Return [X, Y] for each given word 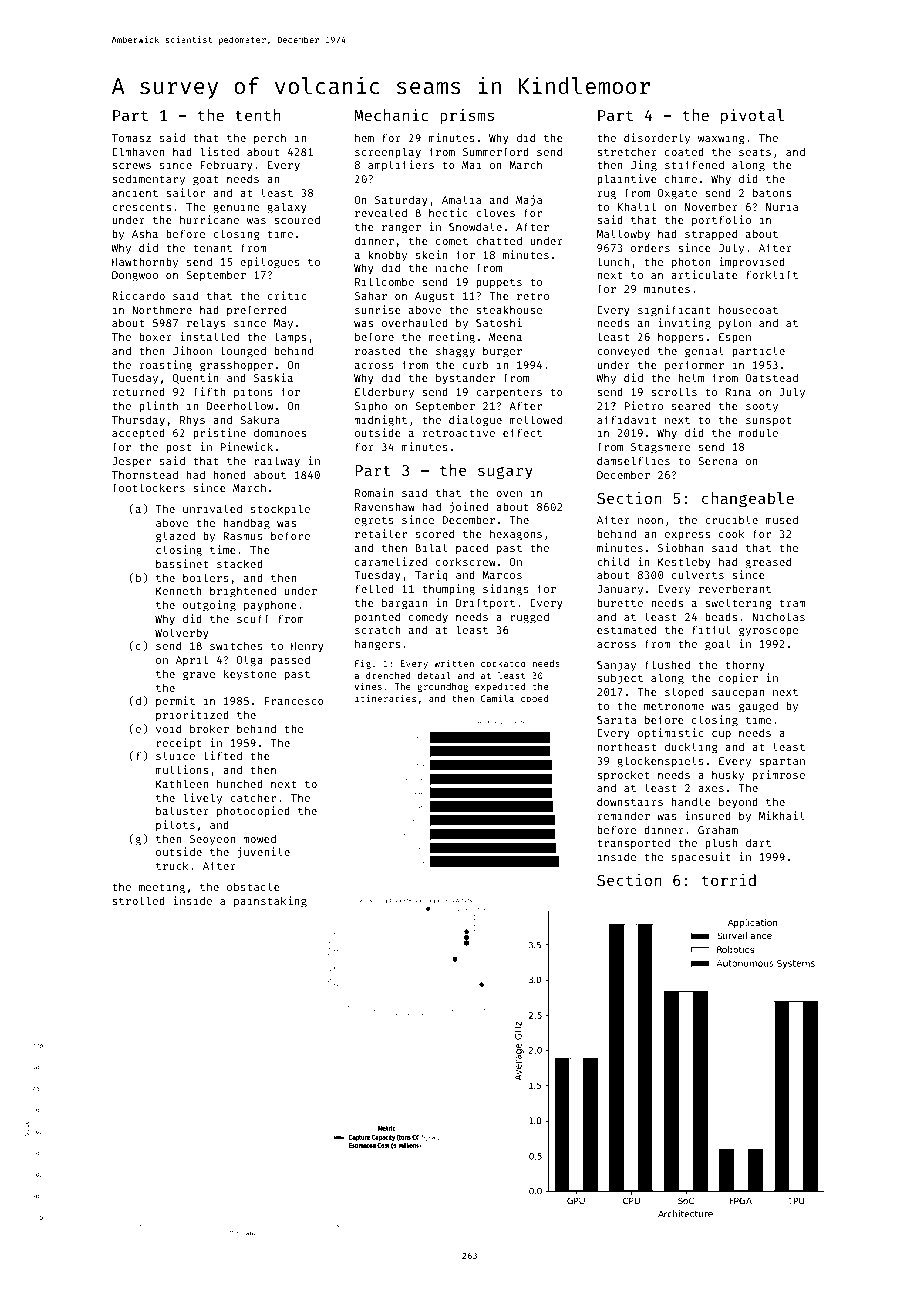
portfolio [721, 221]
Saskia [273, 377]
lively [202, 798]
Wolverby [182, 633]
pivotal [752, 117]
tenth [257, 115]
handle [691, 801]
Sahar [371, 296]
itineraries [385, 698]
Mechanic [391, 115]
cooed [534, 698]
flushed [667, 664]
